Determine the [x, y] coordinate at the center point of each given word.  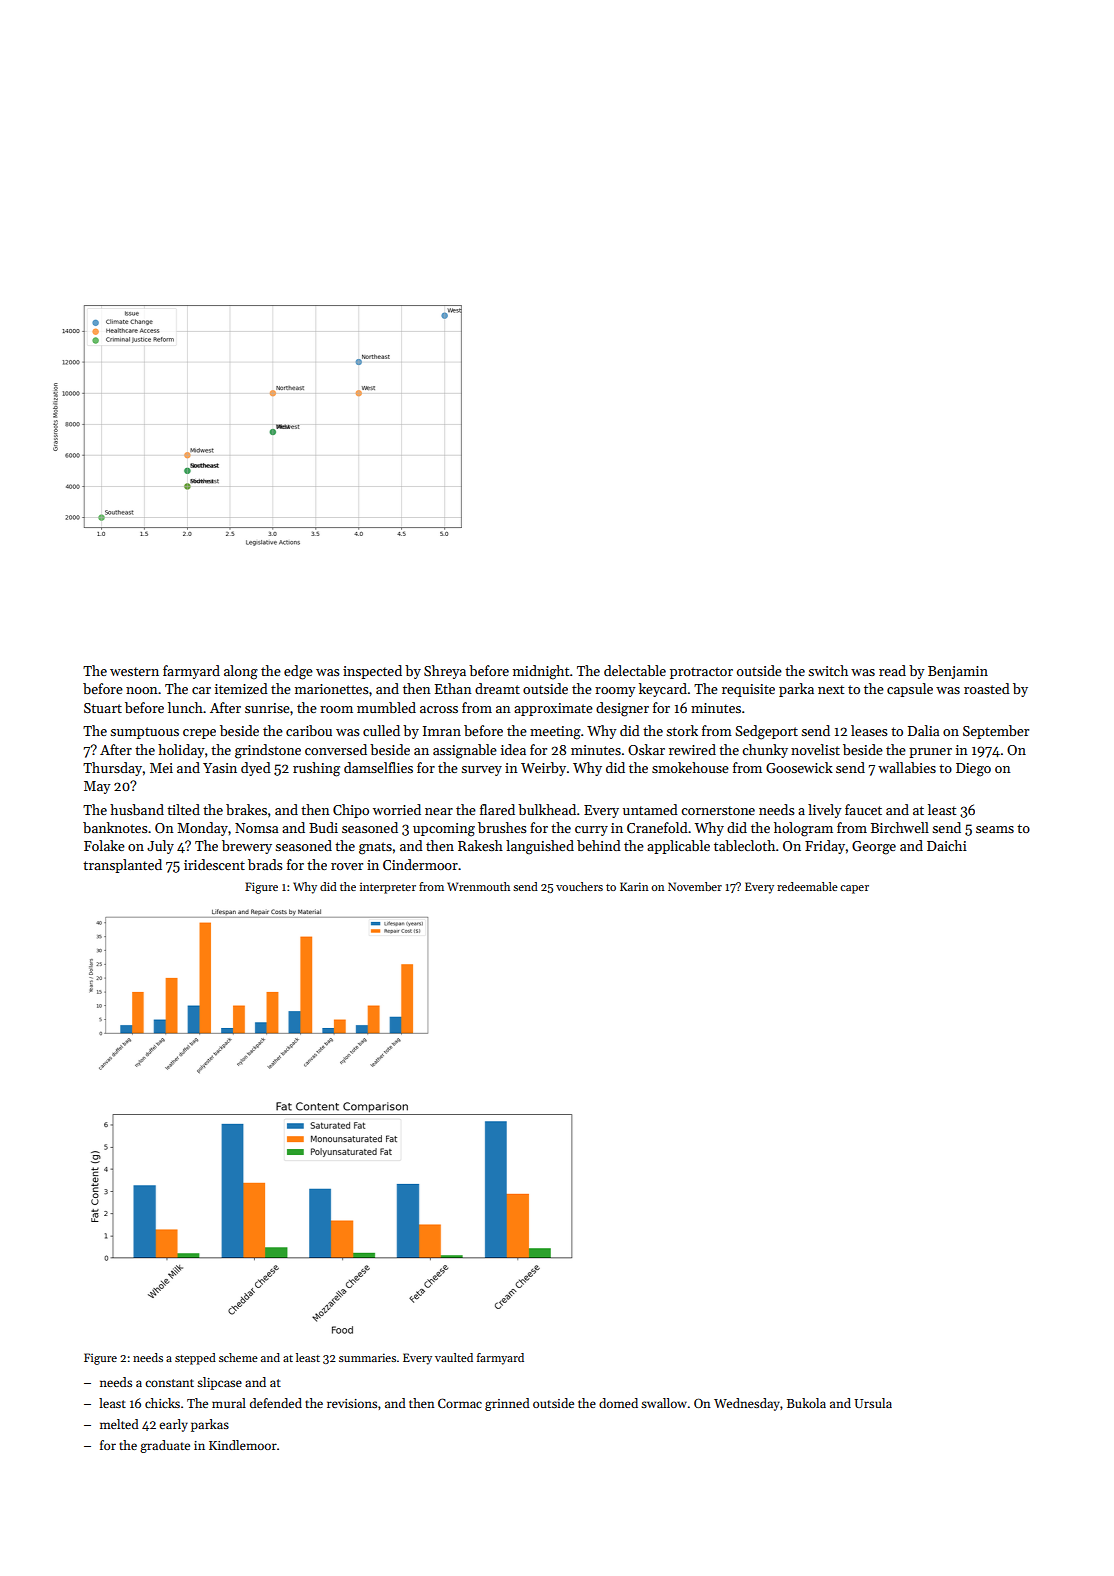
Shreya [445, 672]
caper [854, 889]
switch [828, 670]
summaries [367, 1357]
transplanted [122, 866]
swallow [664, 1403]
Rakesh [480, 845]
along [241, 672]
